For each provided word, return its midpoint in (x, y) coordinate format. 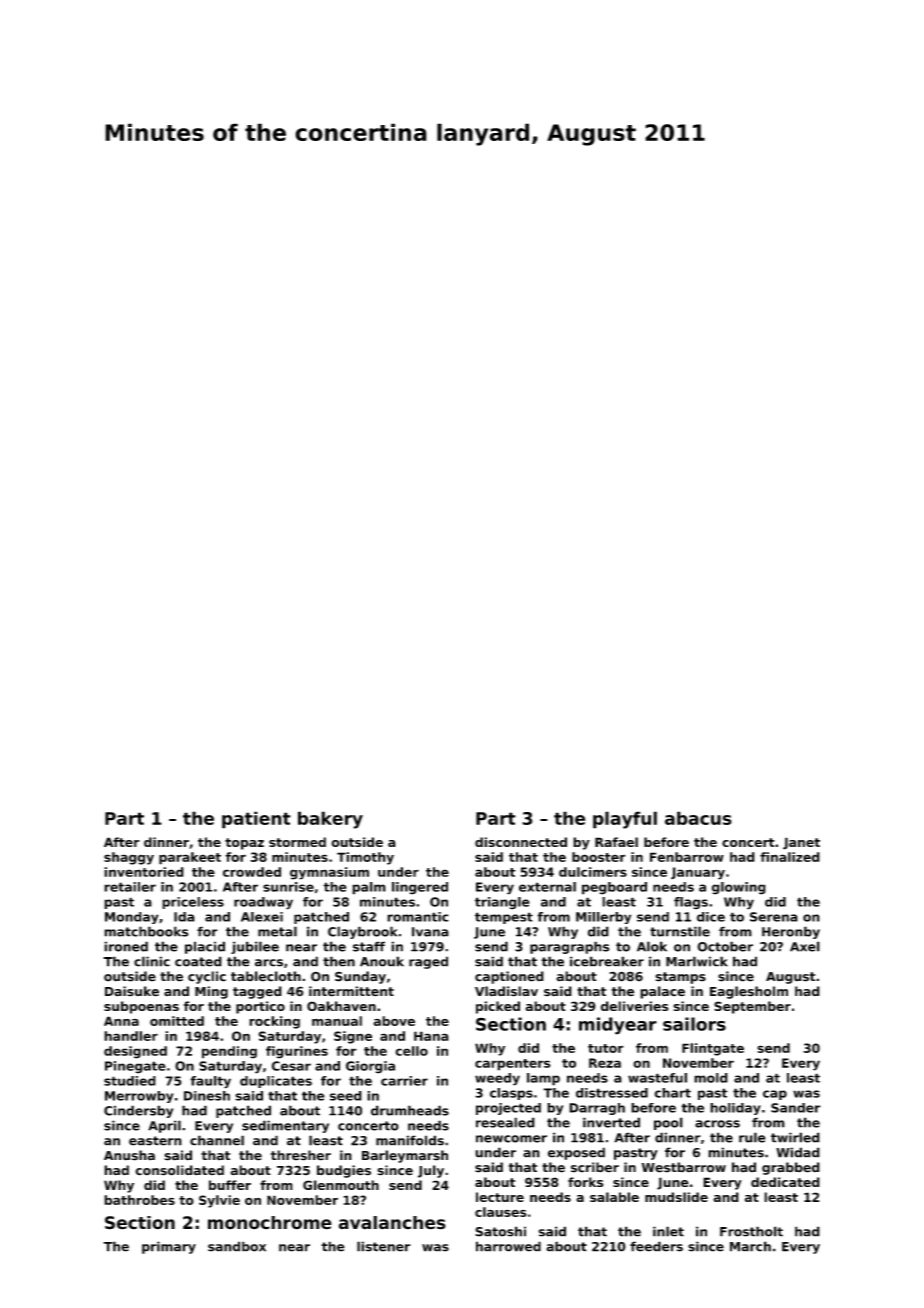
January (698, 873)
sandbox (237, 1246)
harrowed (508, 1246)
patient (256, 820)
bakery (330, 820)
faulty (210, 1082)
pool (668, 1123)
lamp (543, 1079)
